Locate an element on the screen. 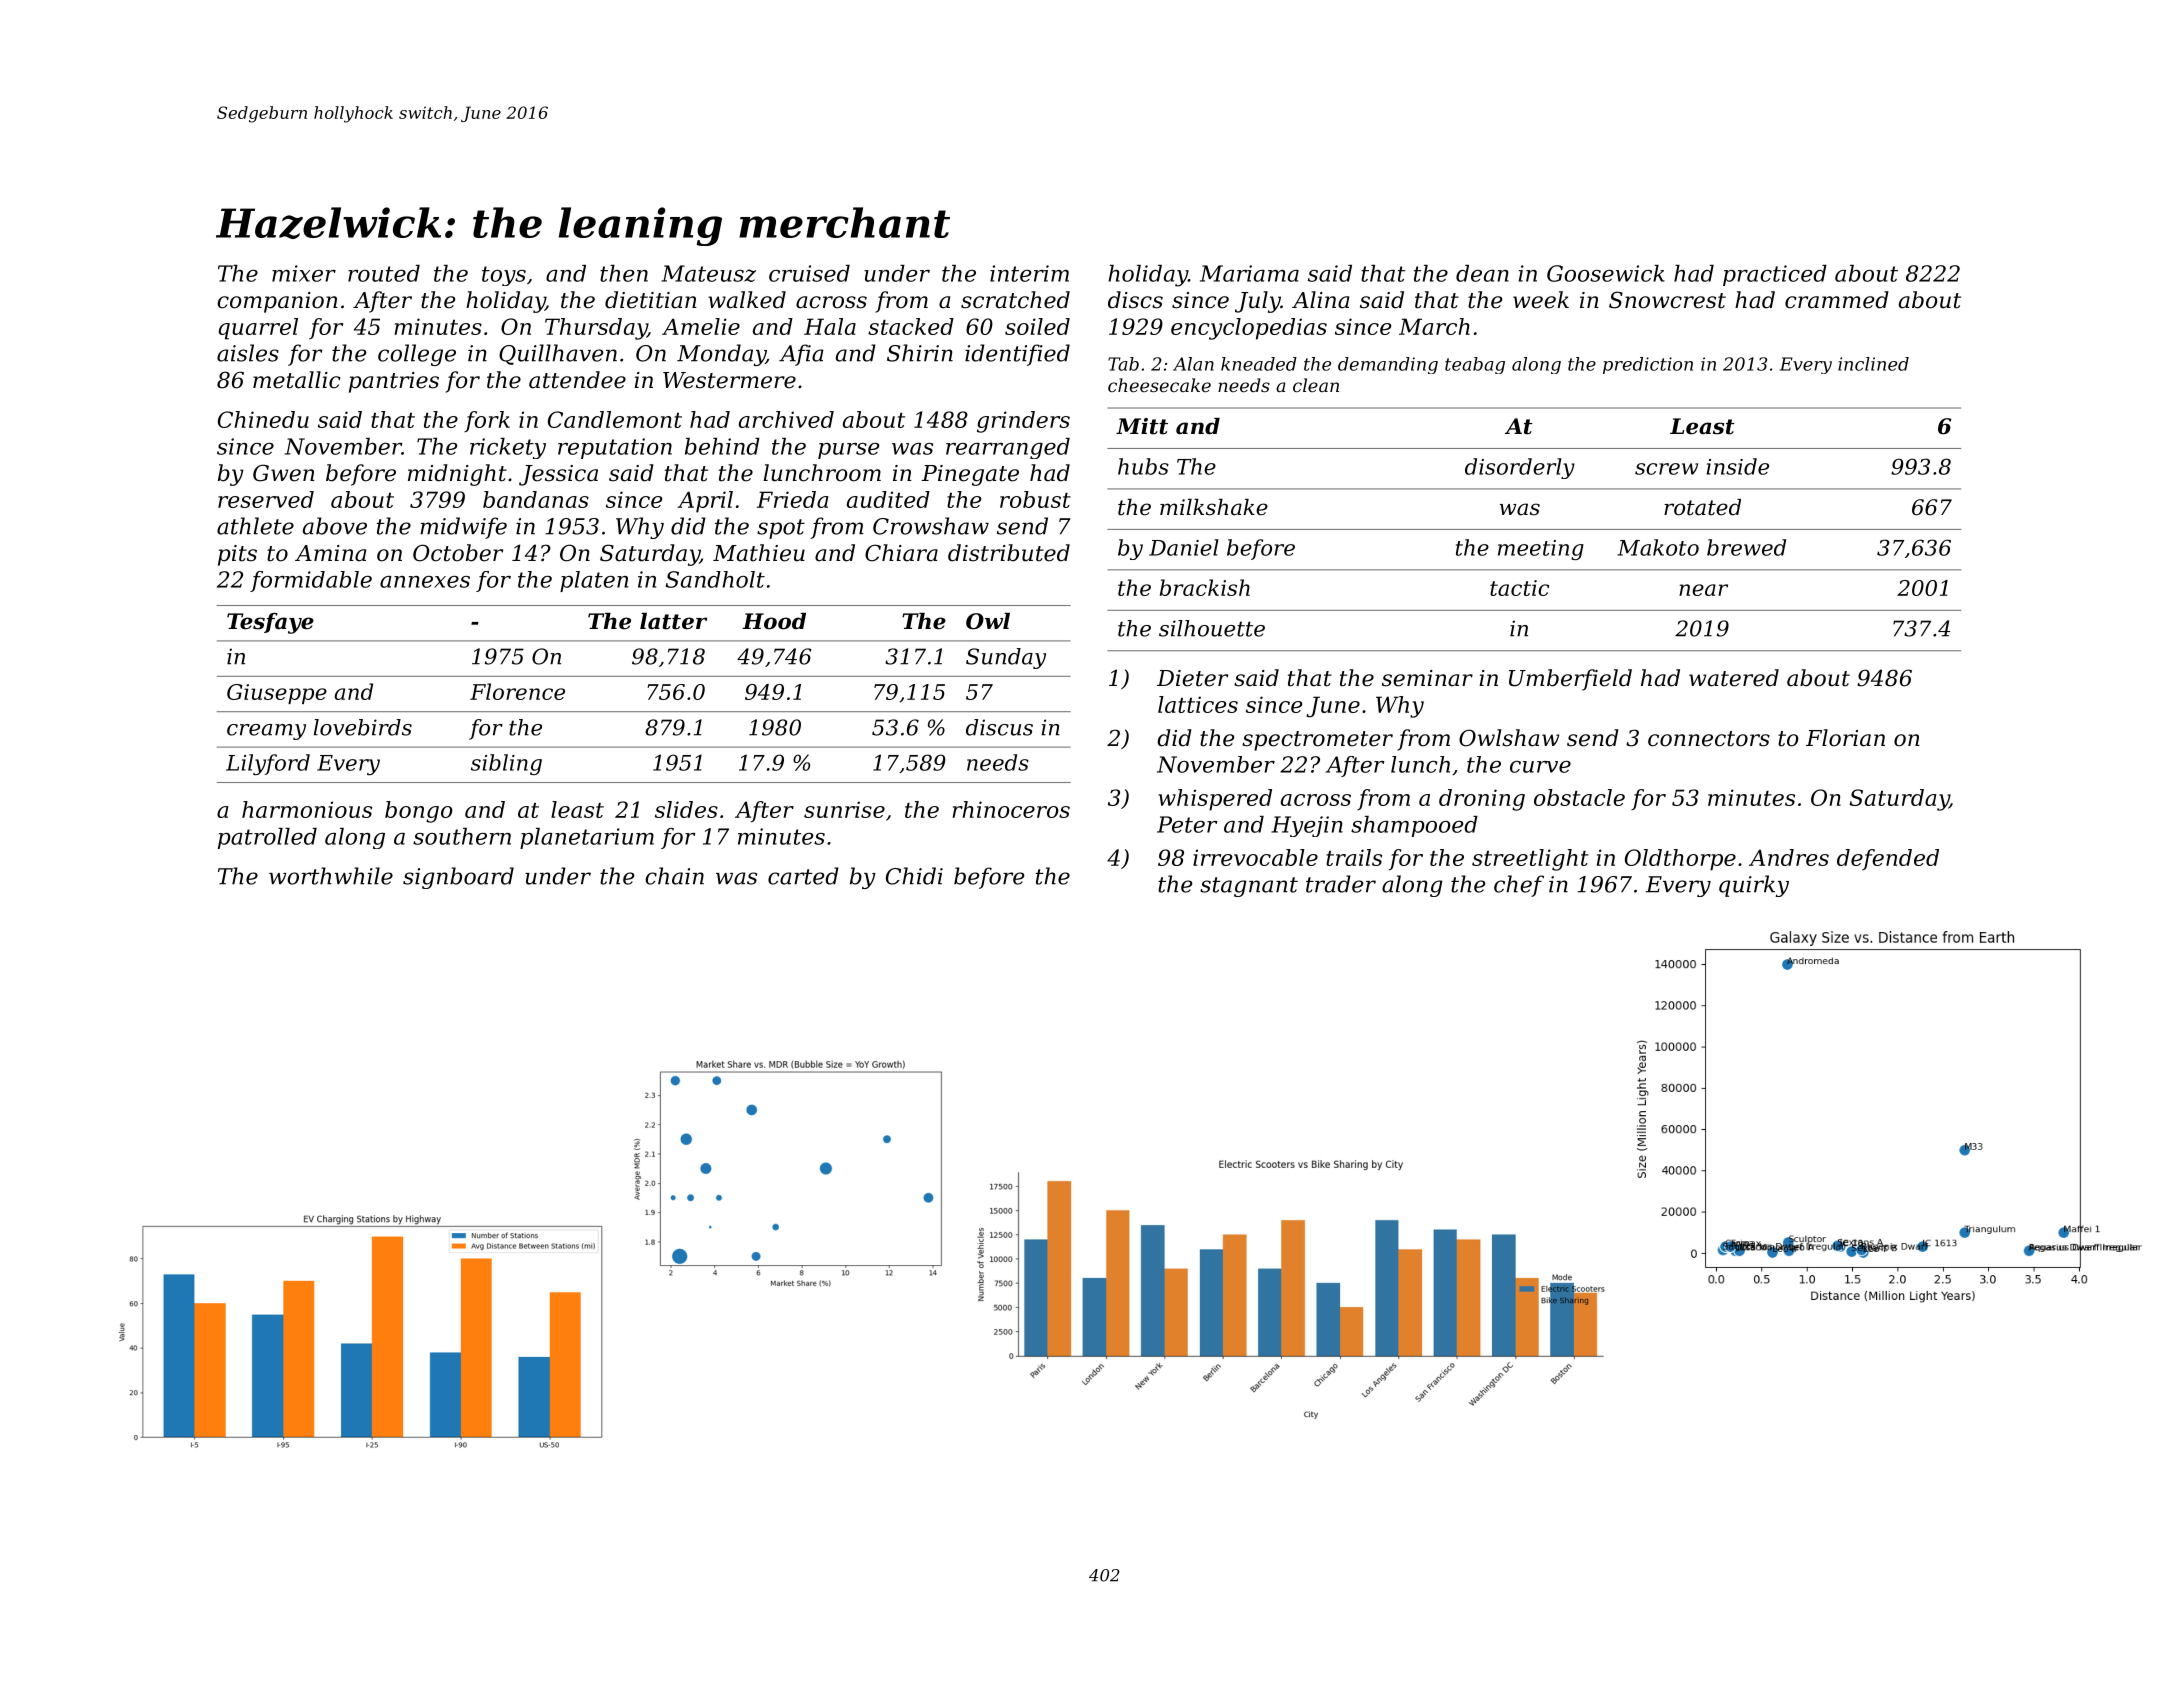 The height and width of the screenshot is (1683, 2178). near is located at coordinates (1703, 590).
